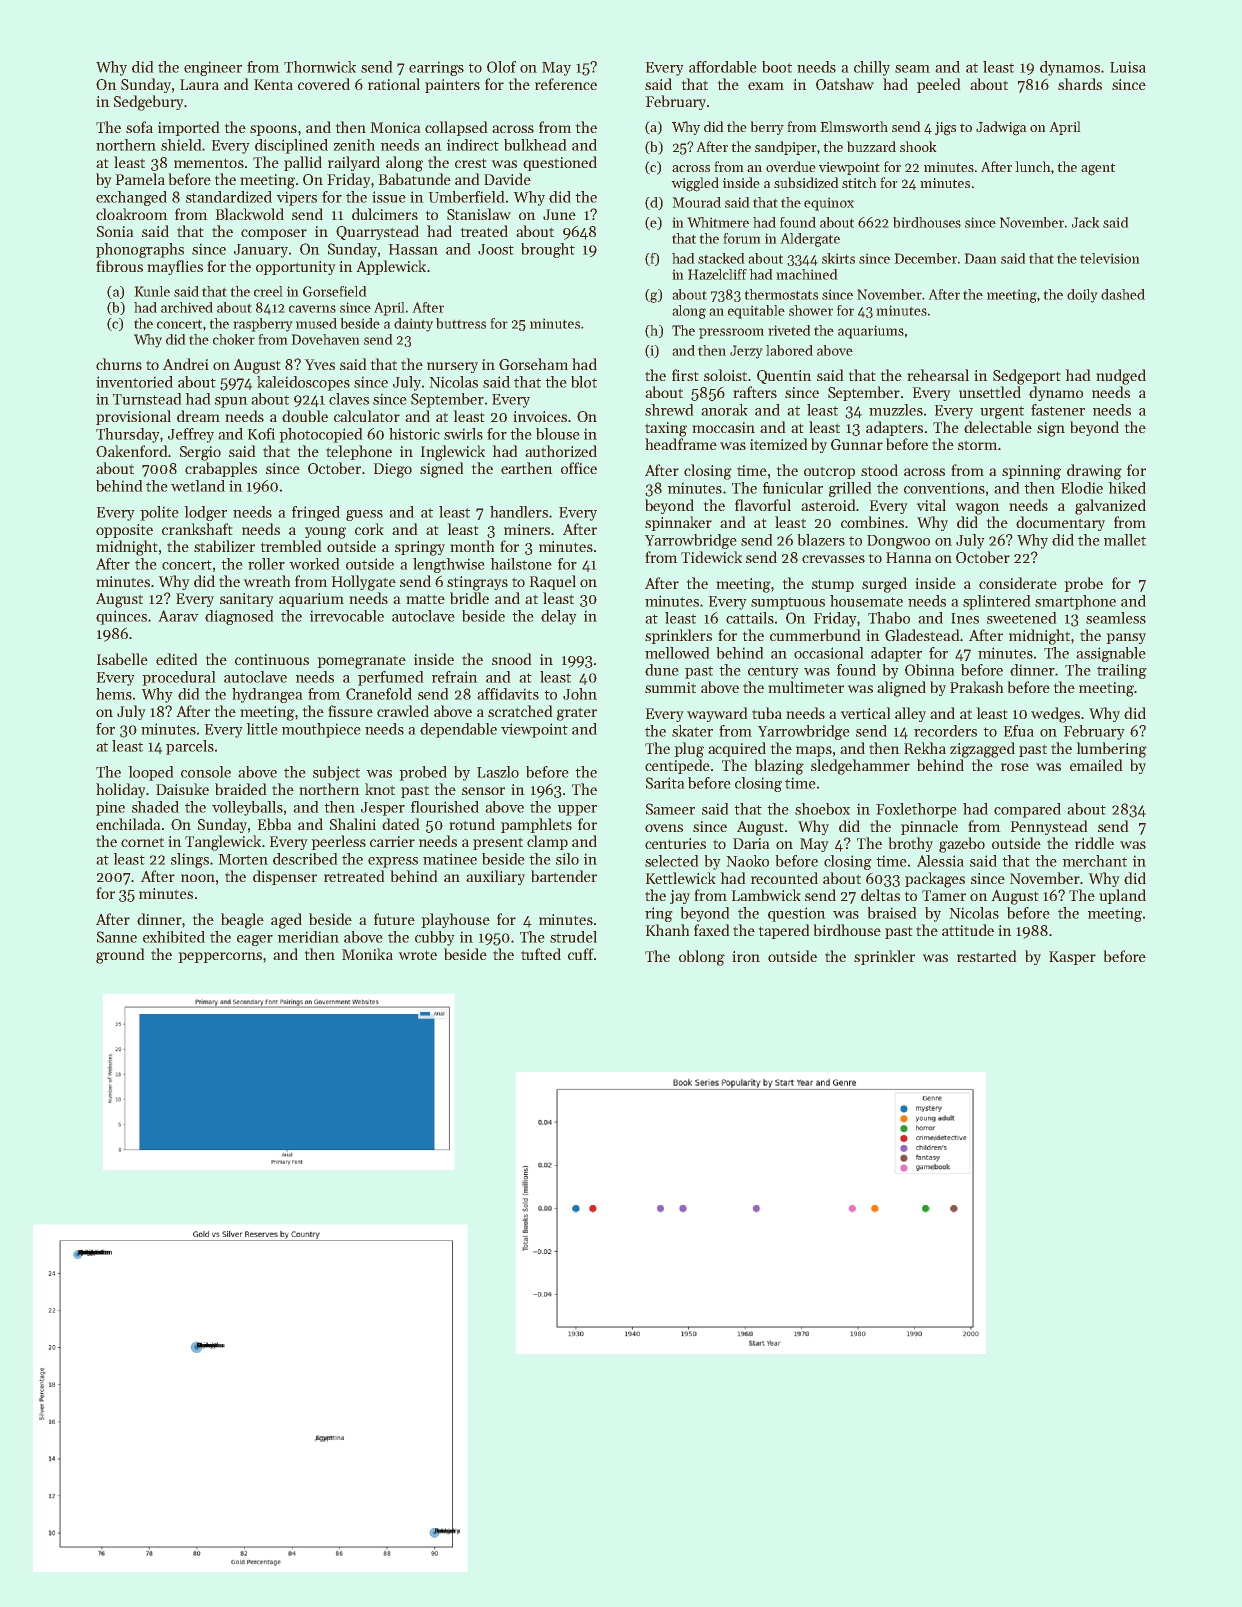  What do you see at coordinates (702, 958) in the page?
I see `oblong` at bounding box center [702, 958].
